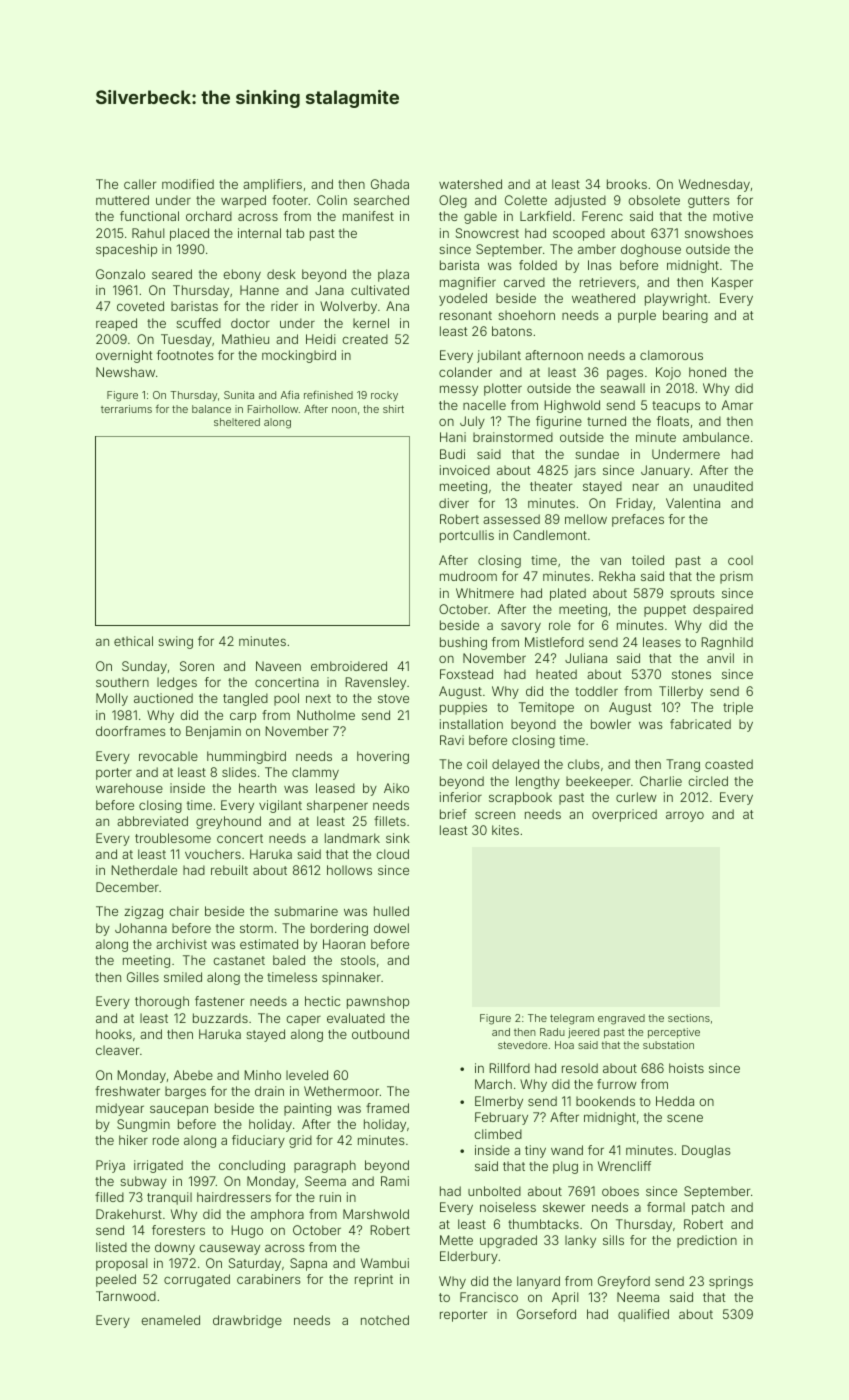 Image resolution: width=849 pixels, height=1400 pixels. Describe the element at coordinates (349, 666) in the page. I see `embroidered` at that location.
